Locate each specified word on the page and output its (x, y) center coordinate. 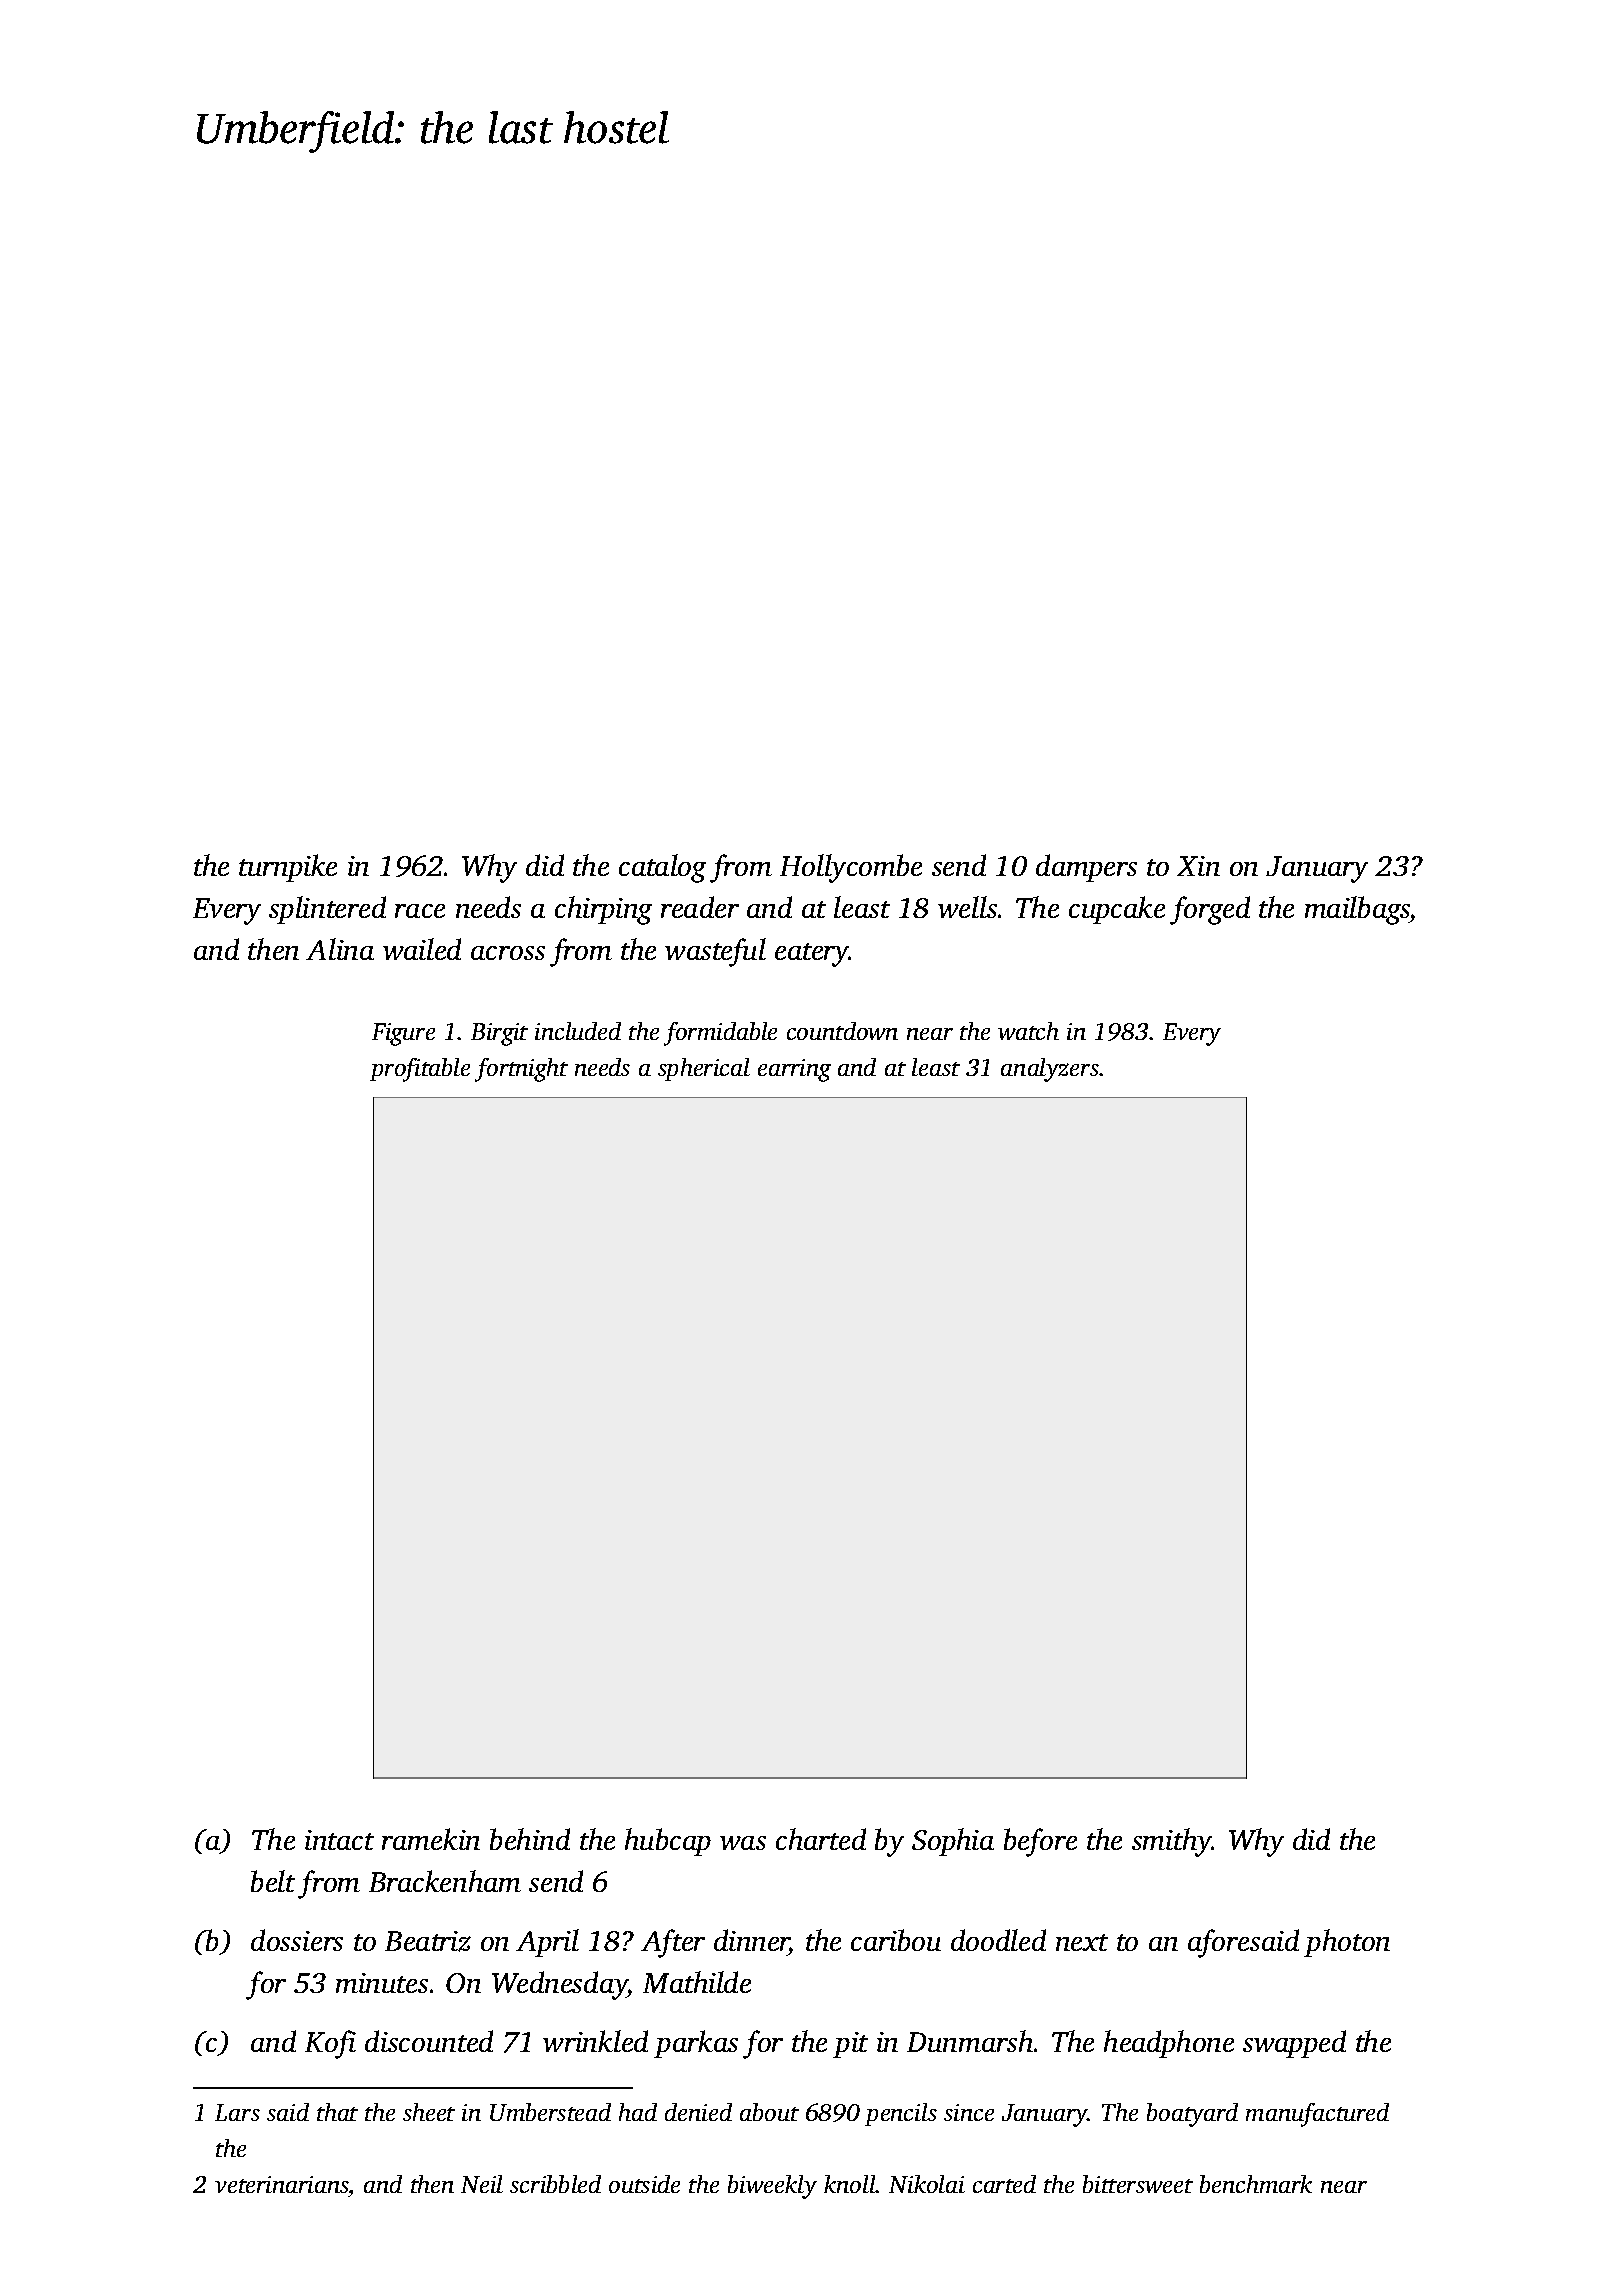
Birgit (499, 1034)
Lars (237, 2112)
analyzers (1050, 1070)
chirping (603, 910)
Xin (1198, 866)
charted (821, 1839)
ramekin (431, 1839)
